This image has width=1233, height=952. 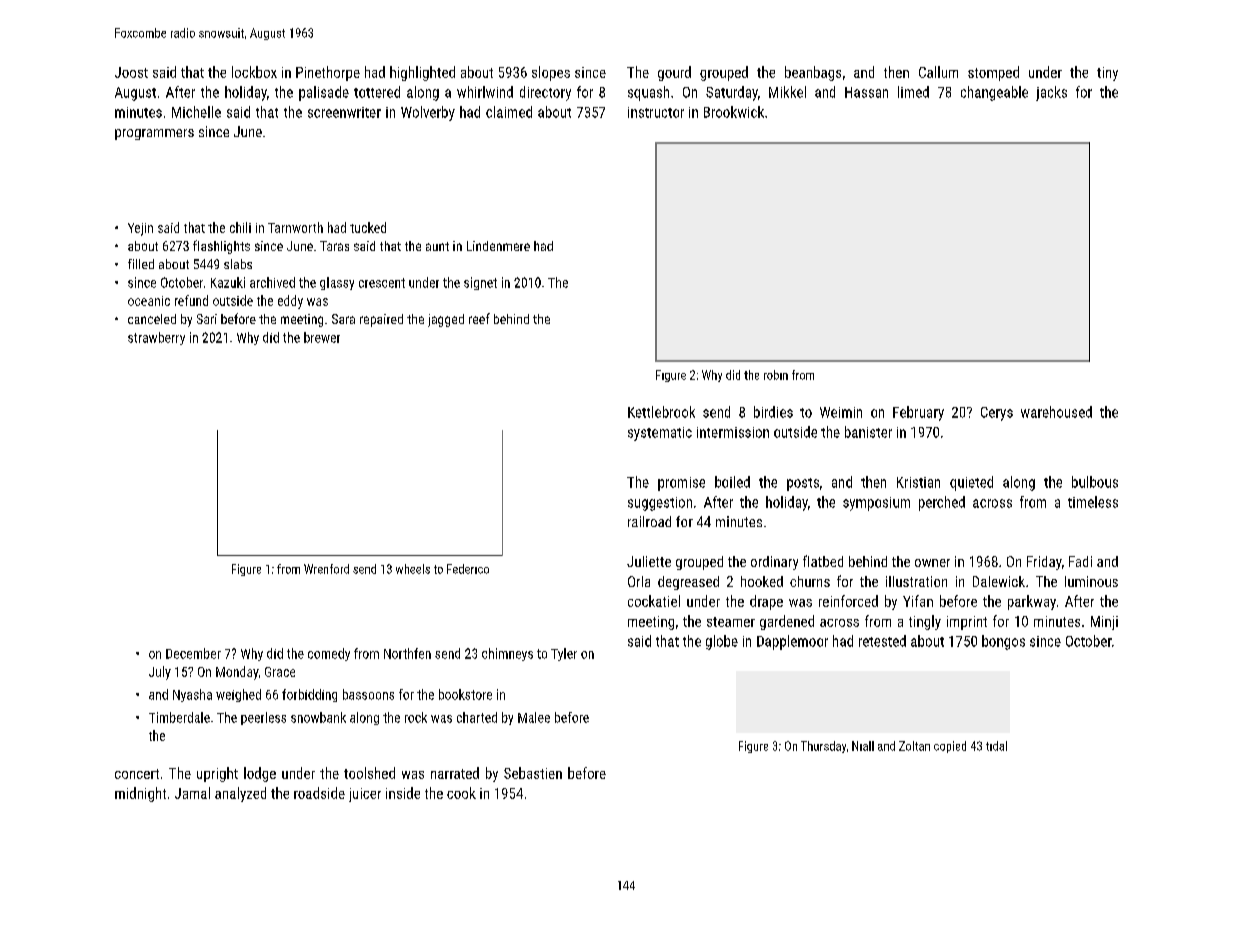 I want to click on analyzed, so click(x=240, y=794).
